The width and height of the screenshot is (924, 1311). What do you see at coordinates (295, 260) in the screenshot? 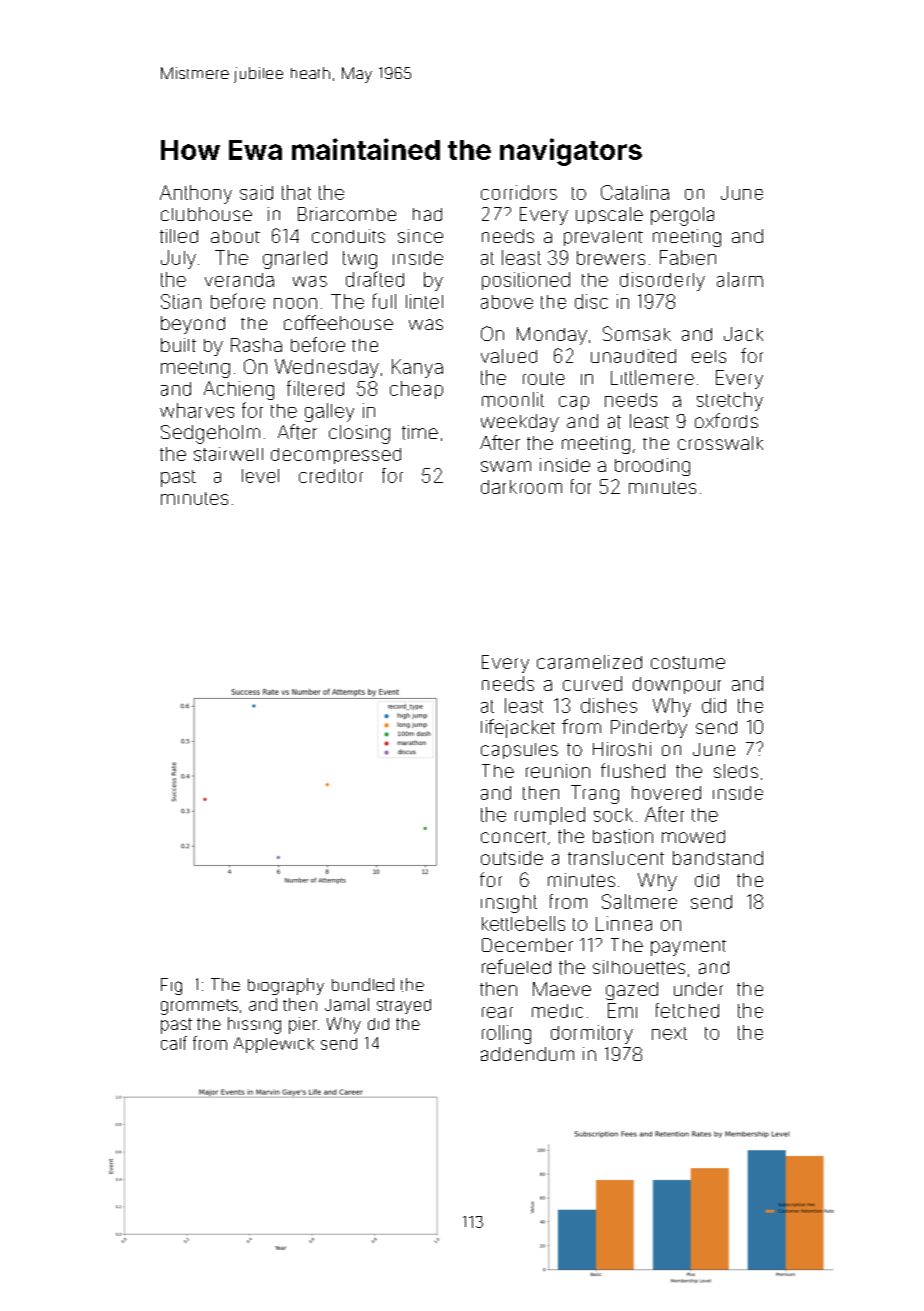
I see `gnarled` at bounding box center [295, 260].
